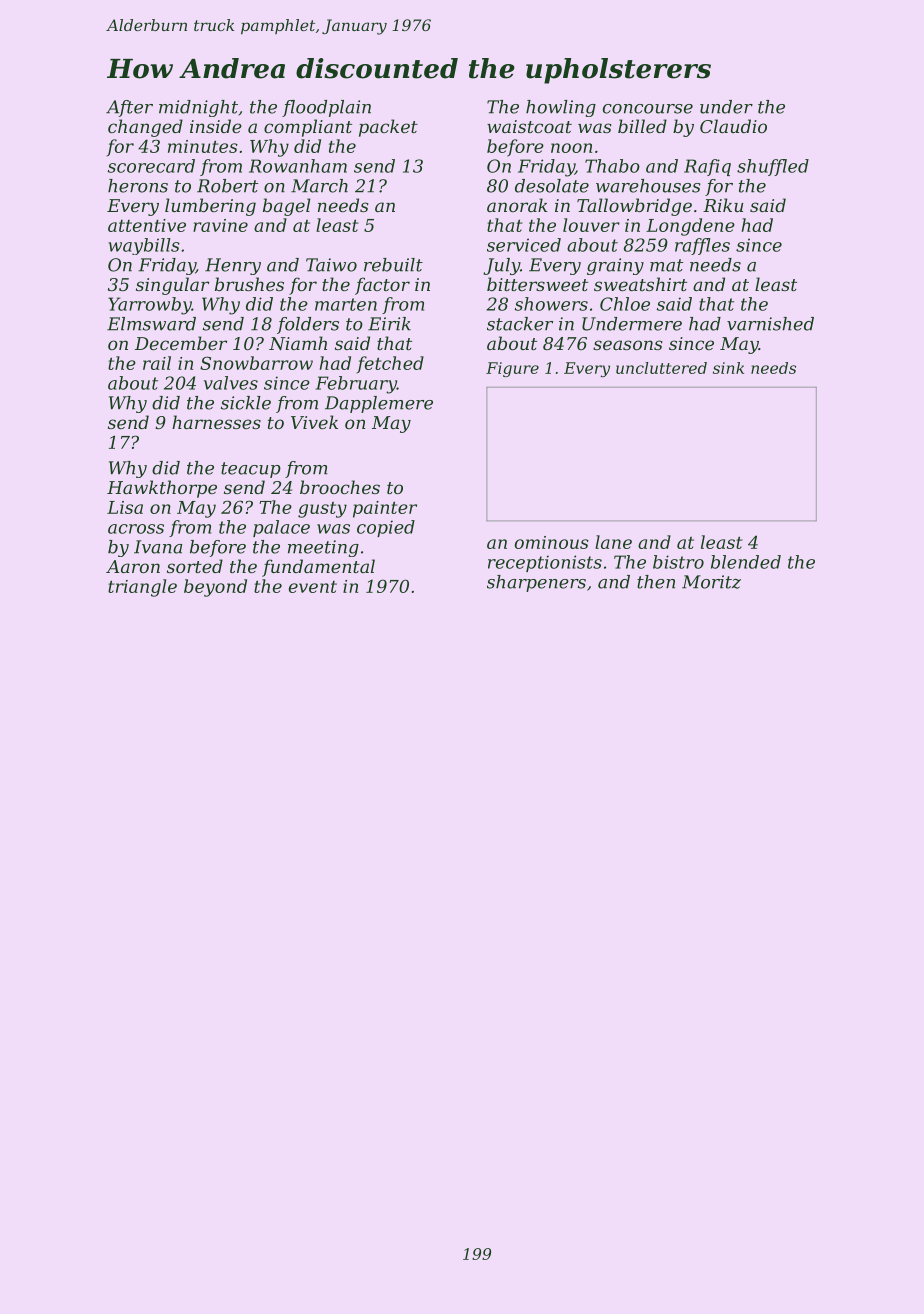 Image resolution: width=924 pixels, height=1314 pixels. Describe the element at coordinates (388, 128) in the screenshot. I see `packet` at that location.
